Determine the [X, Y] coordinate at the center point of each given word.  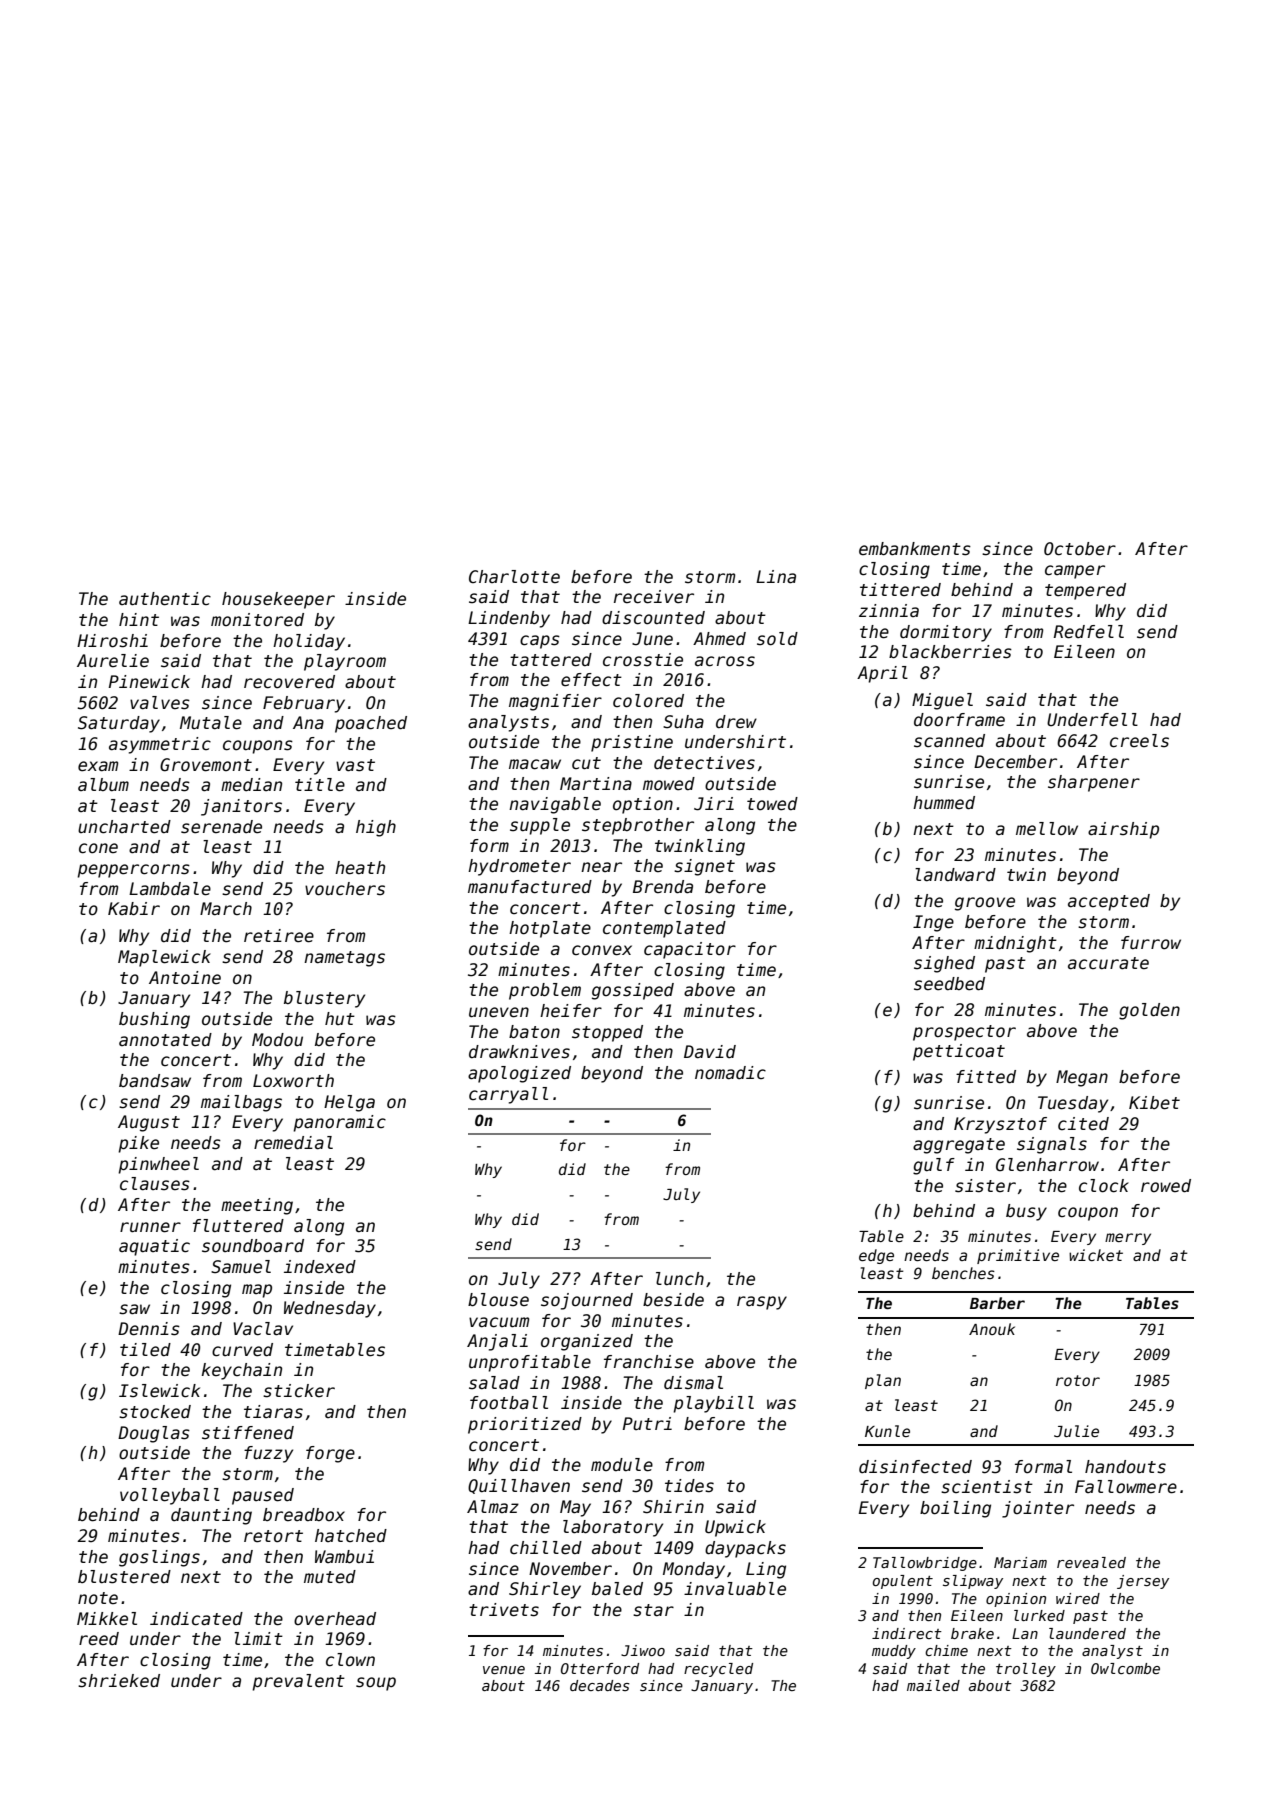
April [882, 674]
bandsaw [155, 1081]
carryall [508, 1095]
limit [258, 1638]
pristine [632, 743]
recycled [718, 1670]
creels [1139, 741]
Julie [1076, 1431]
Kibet [1154, 1103]
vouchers [345, 889]
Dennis [149, 1329]
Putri [647, 1423]
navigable [555, 805]
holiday [309, 642]
